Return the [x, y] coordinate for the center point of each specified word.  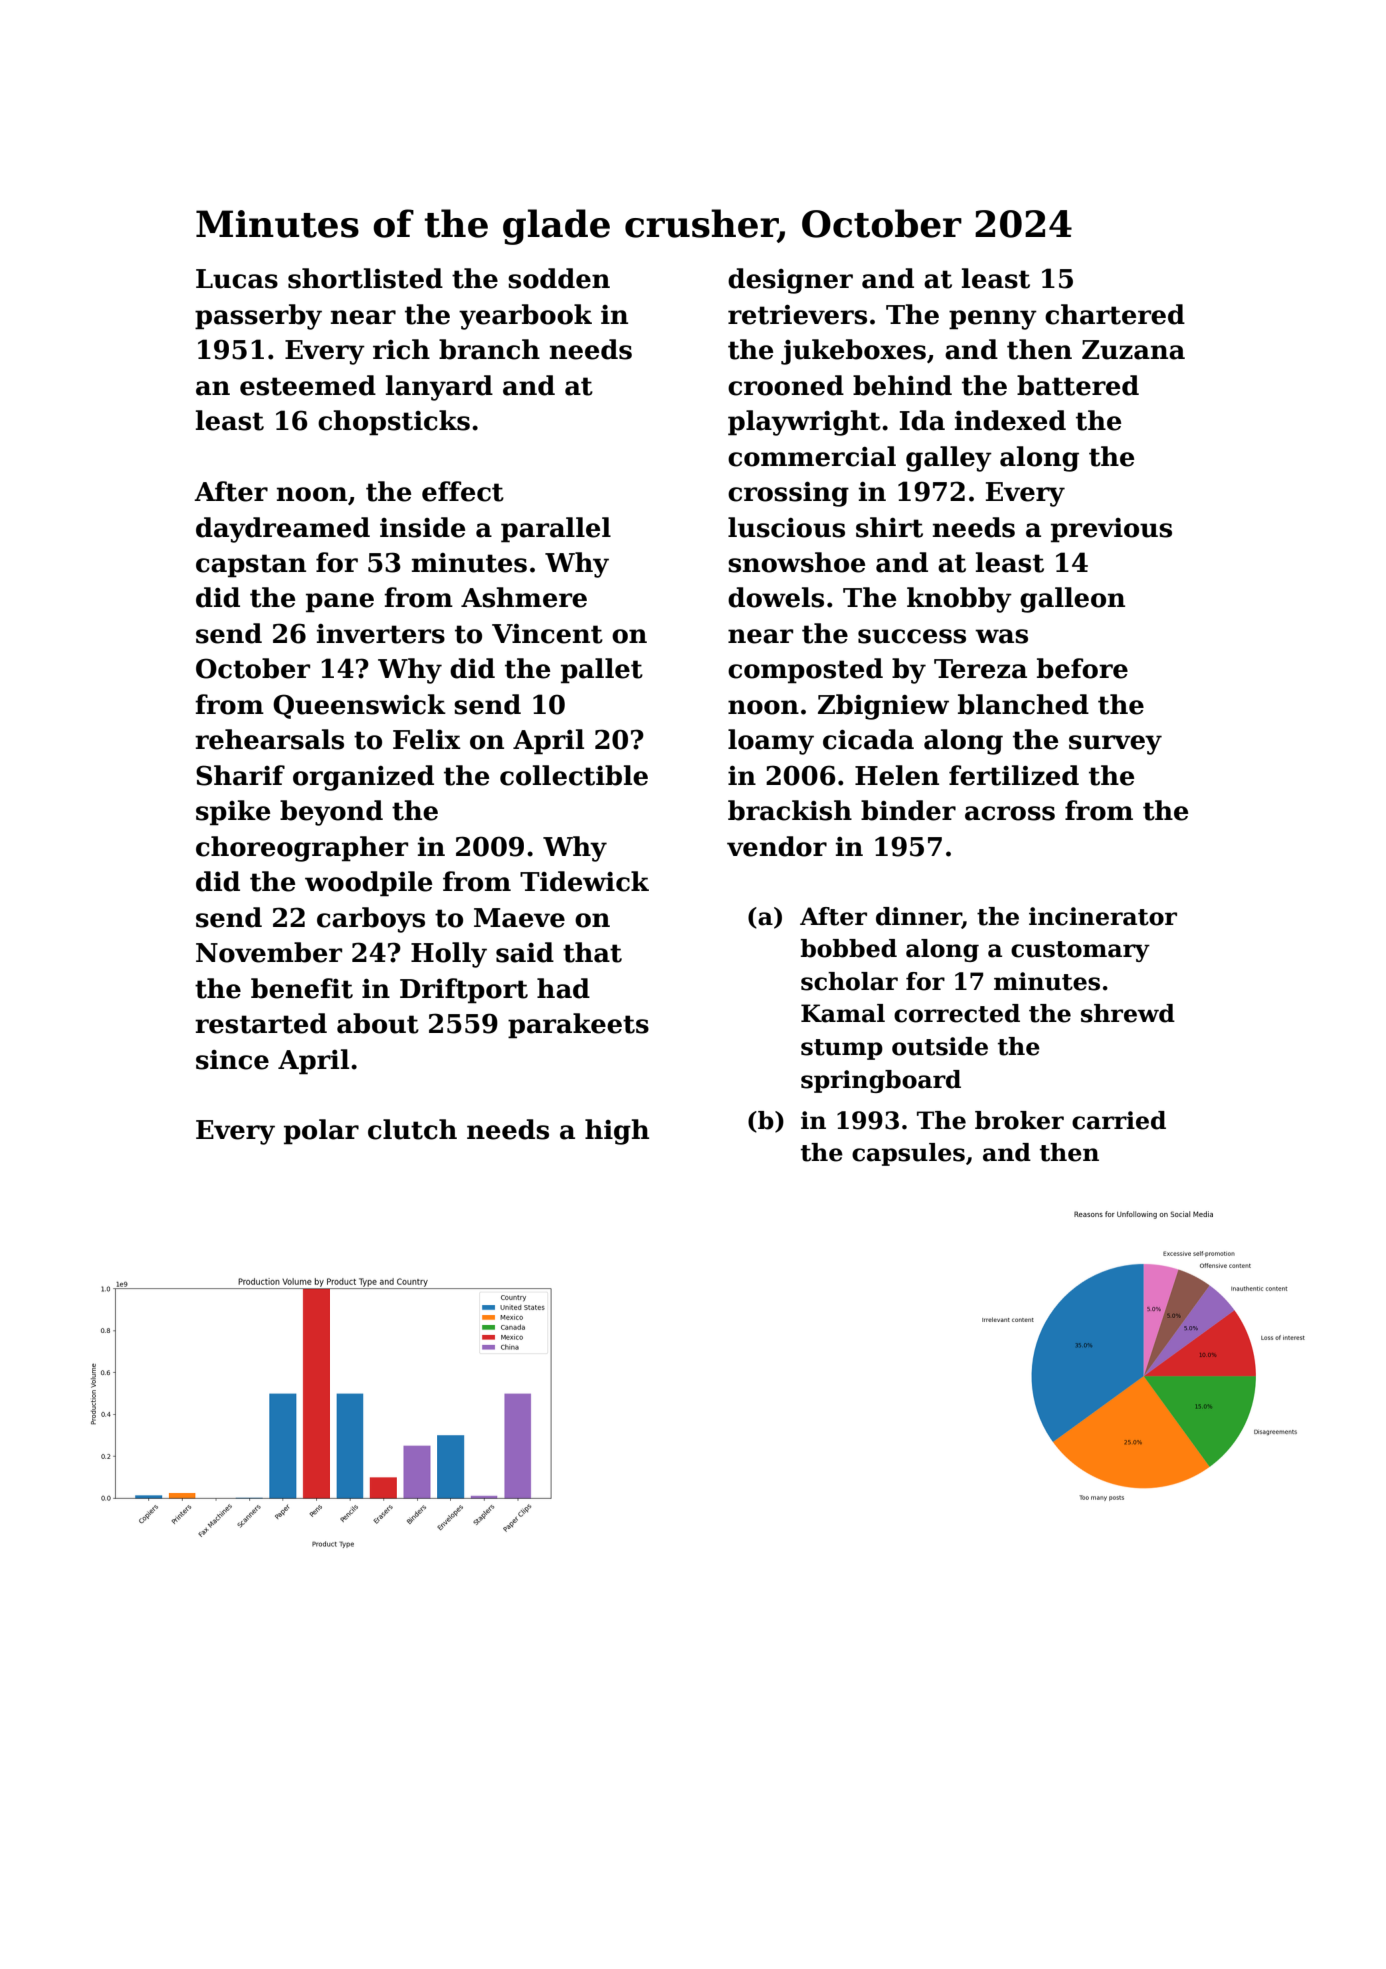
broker [1019, 1120]
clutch [412, 1129]
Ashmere [524, 597]
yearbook [525, 317]
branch [489, 349]
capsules [908, 1154]
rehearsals [269, 739]
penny [993, 320]
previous [1111, 530]
